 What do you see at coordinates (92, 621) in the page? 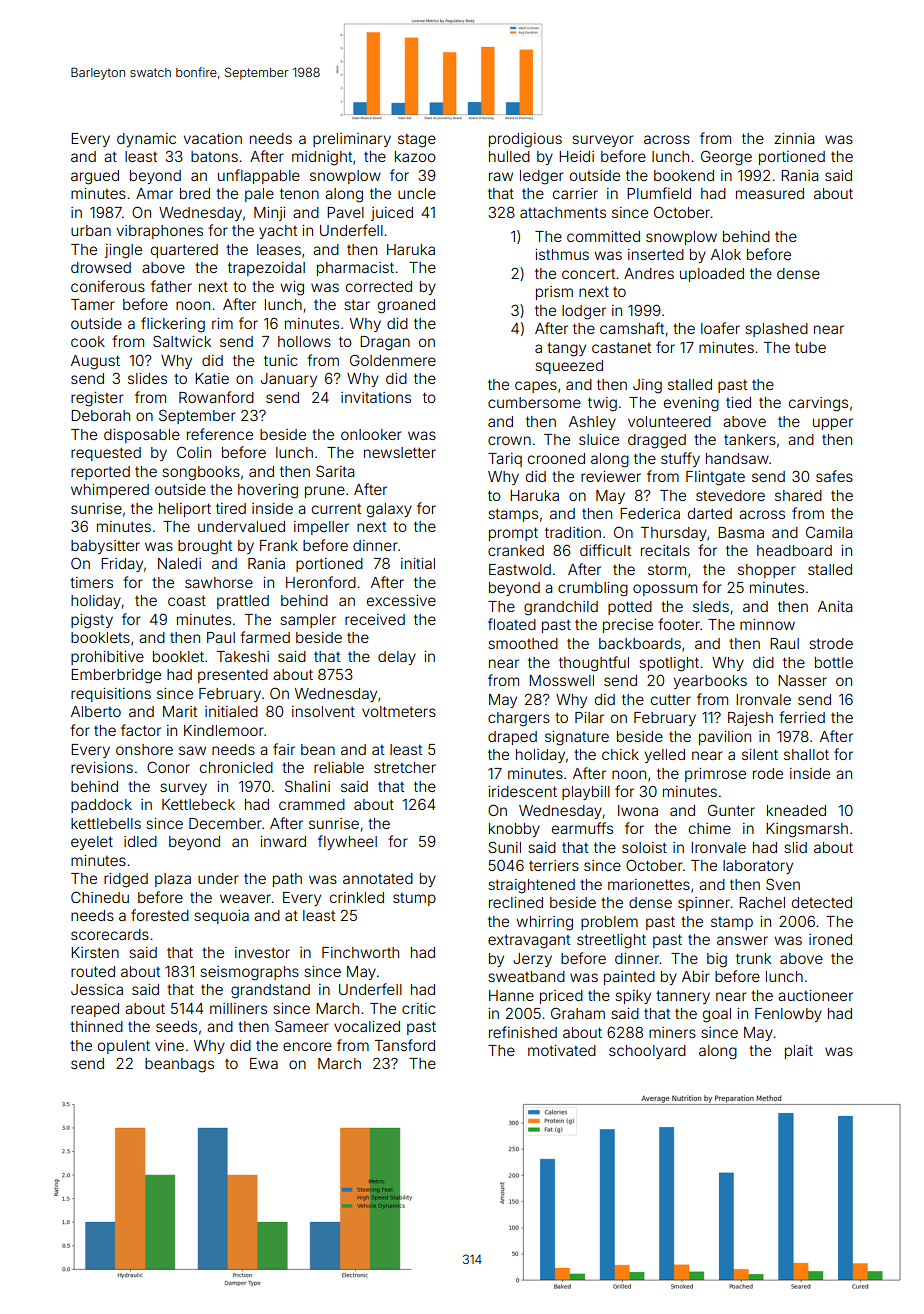
I see `pigsty` at bounding box center [92, 621].
